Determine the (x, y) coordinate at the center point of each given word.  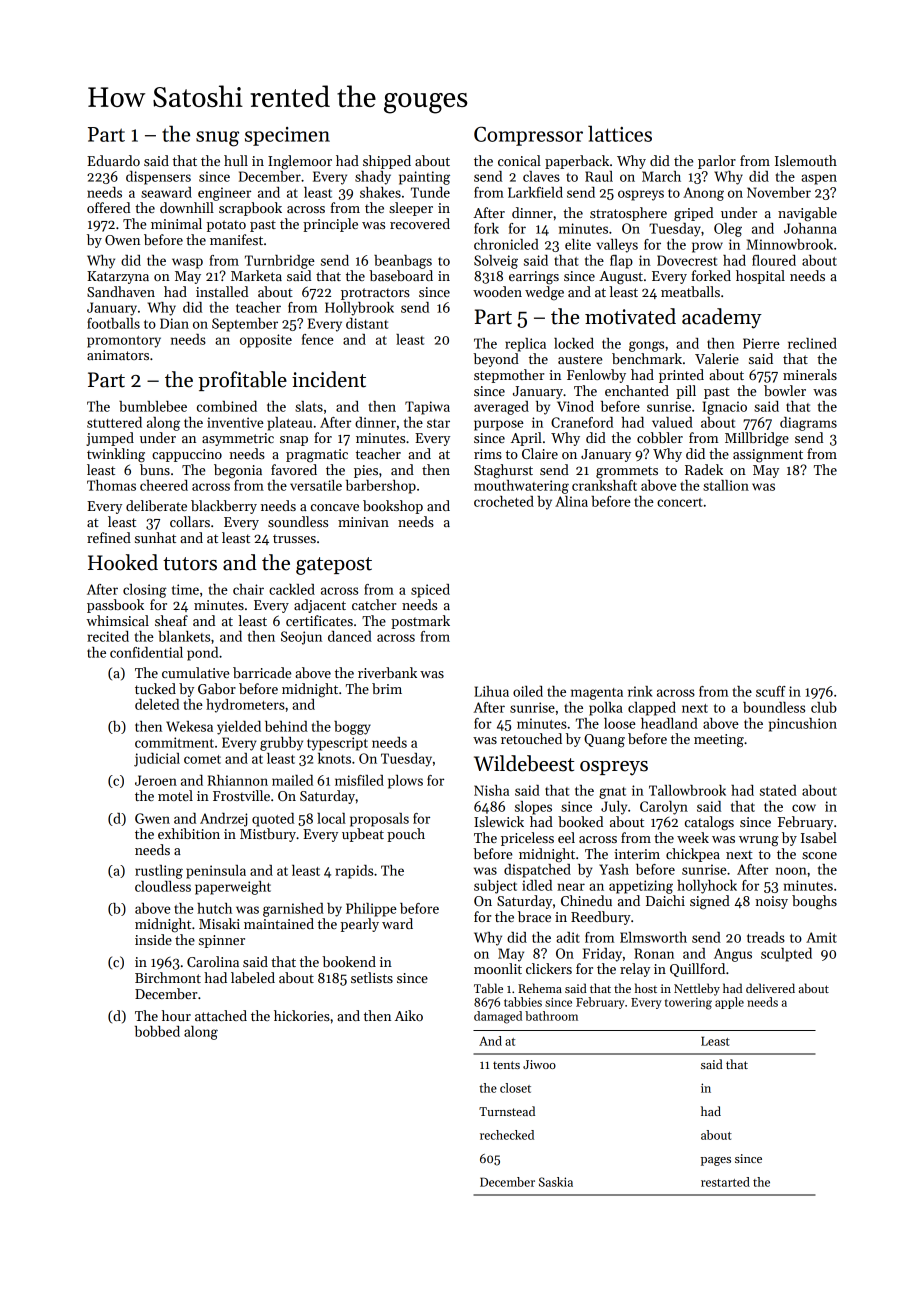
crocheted (504, 501)
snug (217, 139)
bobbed (157, 1031)
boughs (814, 902)
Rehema (540, 988)
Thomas (111, 485)
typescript (337, 744)
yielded (239, 728)
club (824, 707)
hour (176, 1015)
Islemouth (806, 160)
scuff (771, 691)
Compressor (528, 136)
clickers (549, 968)
